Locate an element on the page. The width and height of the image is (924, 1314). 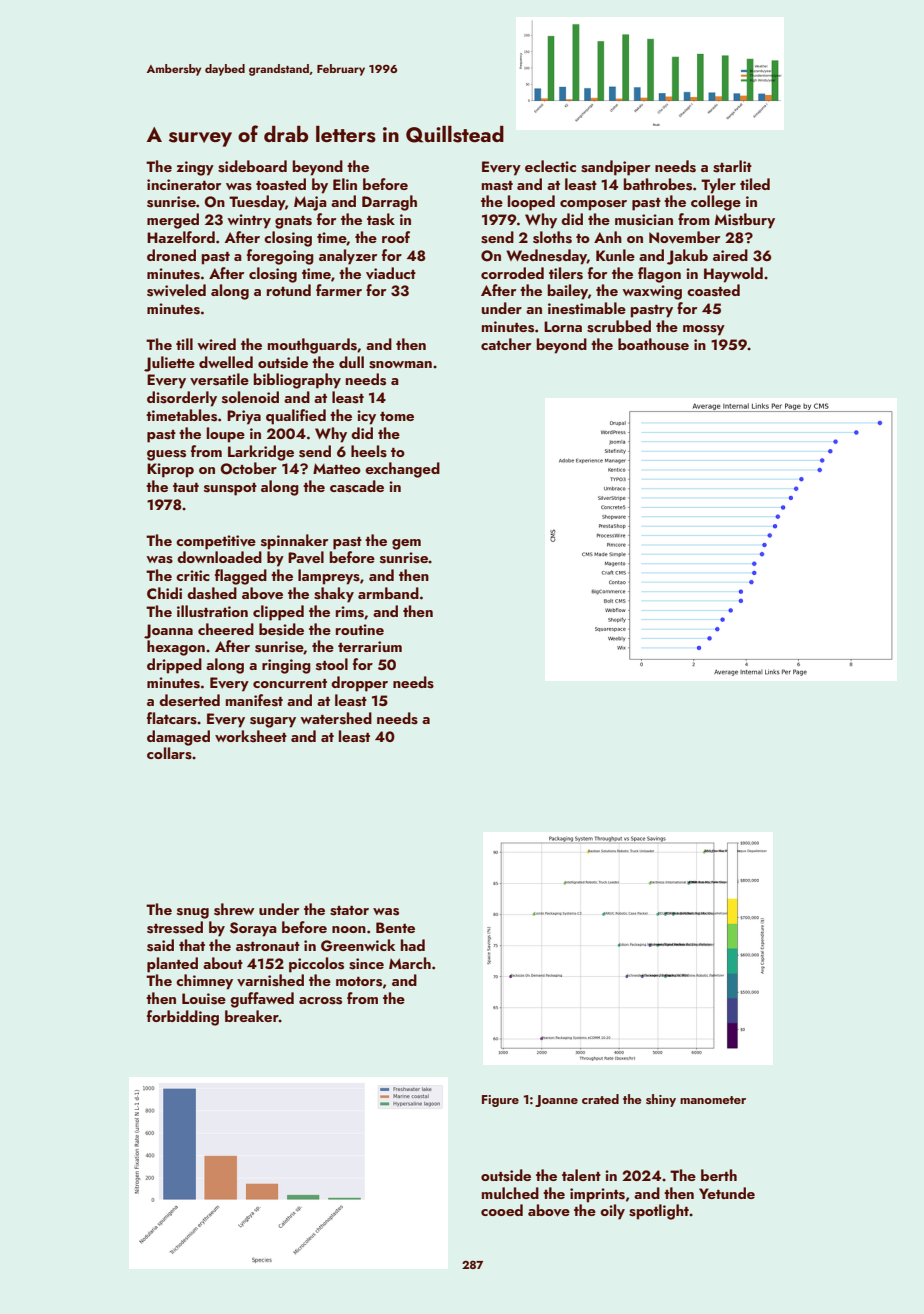
snug is located at coordinates (193, 913).
